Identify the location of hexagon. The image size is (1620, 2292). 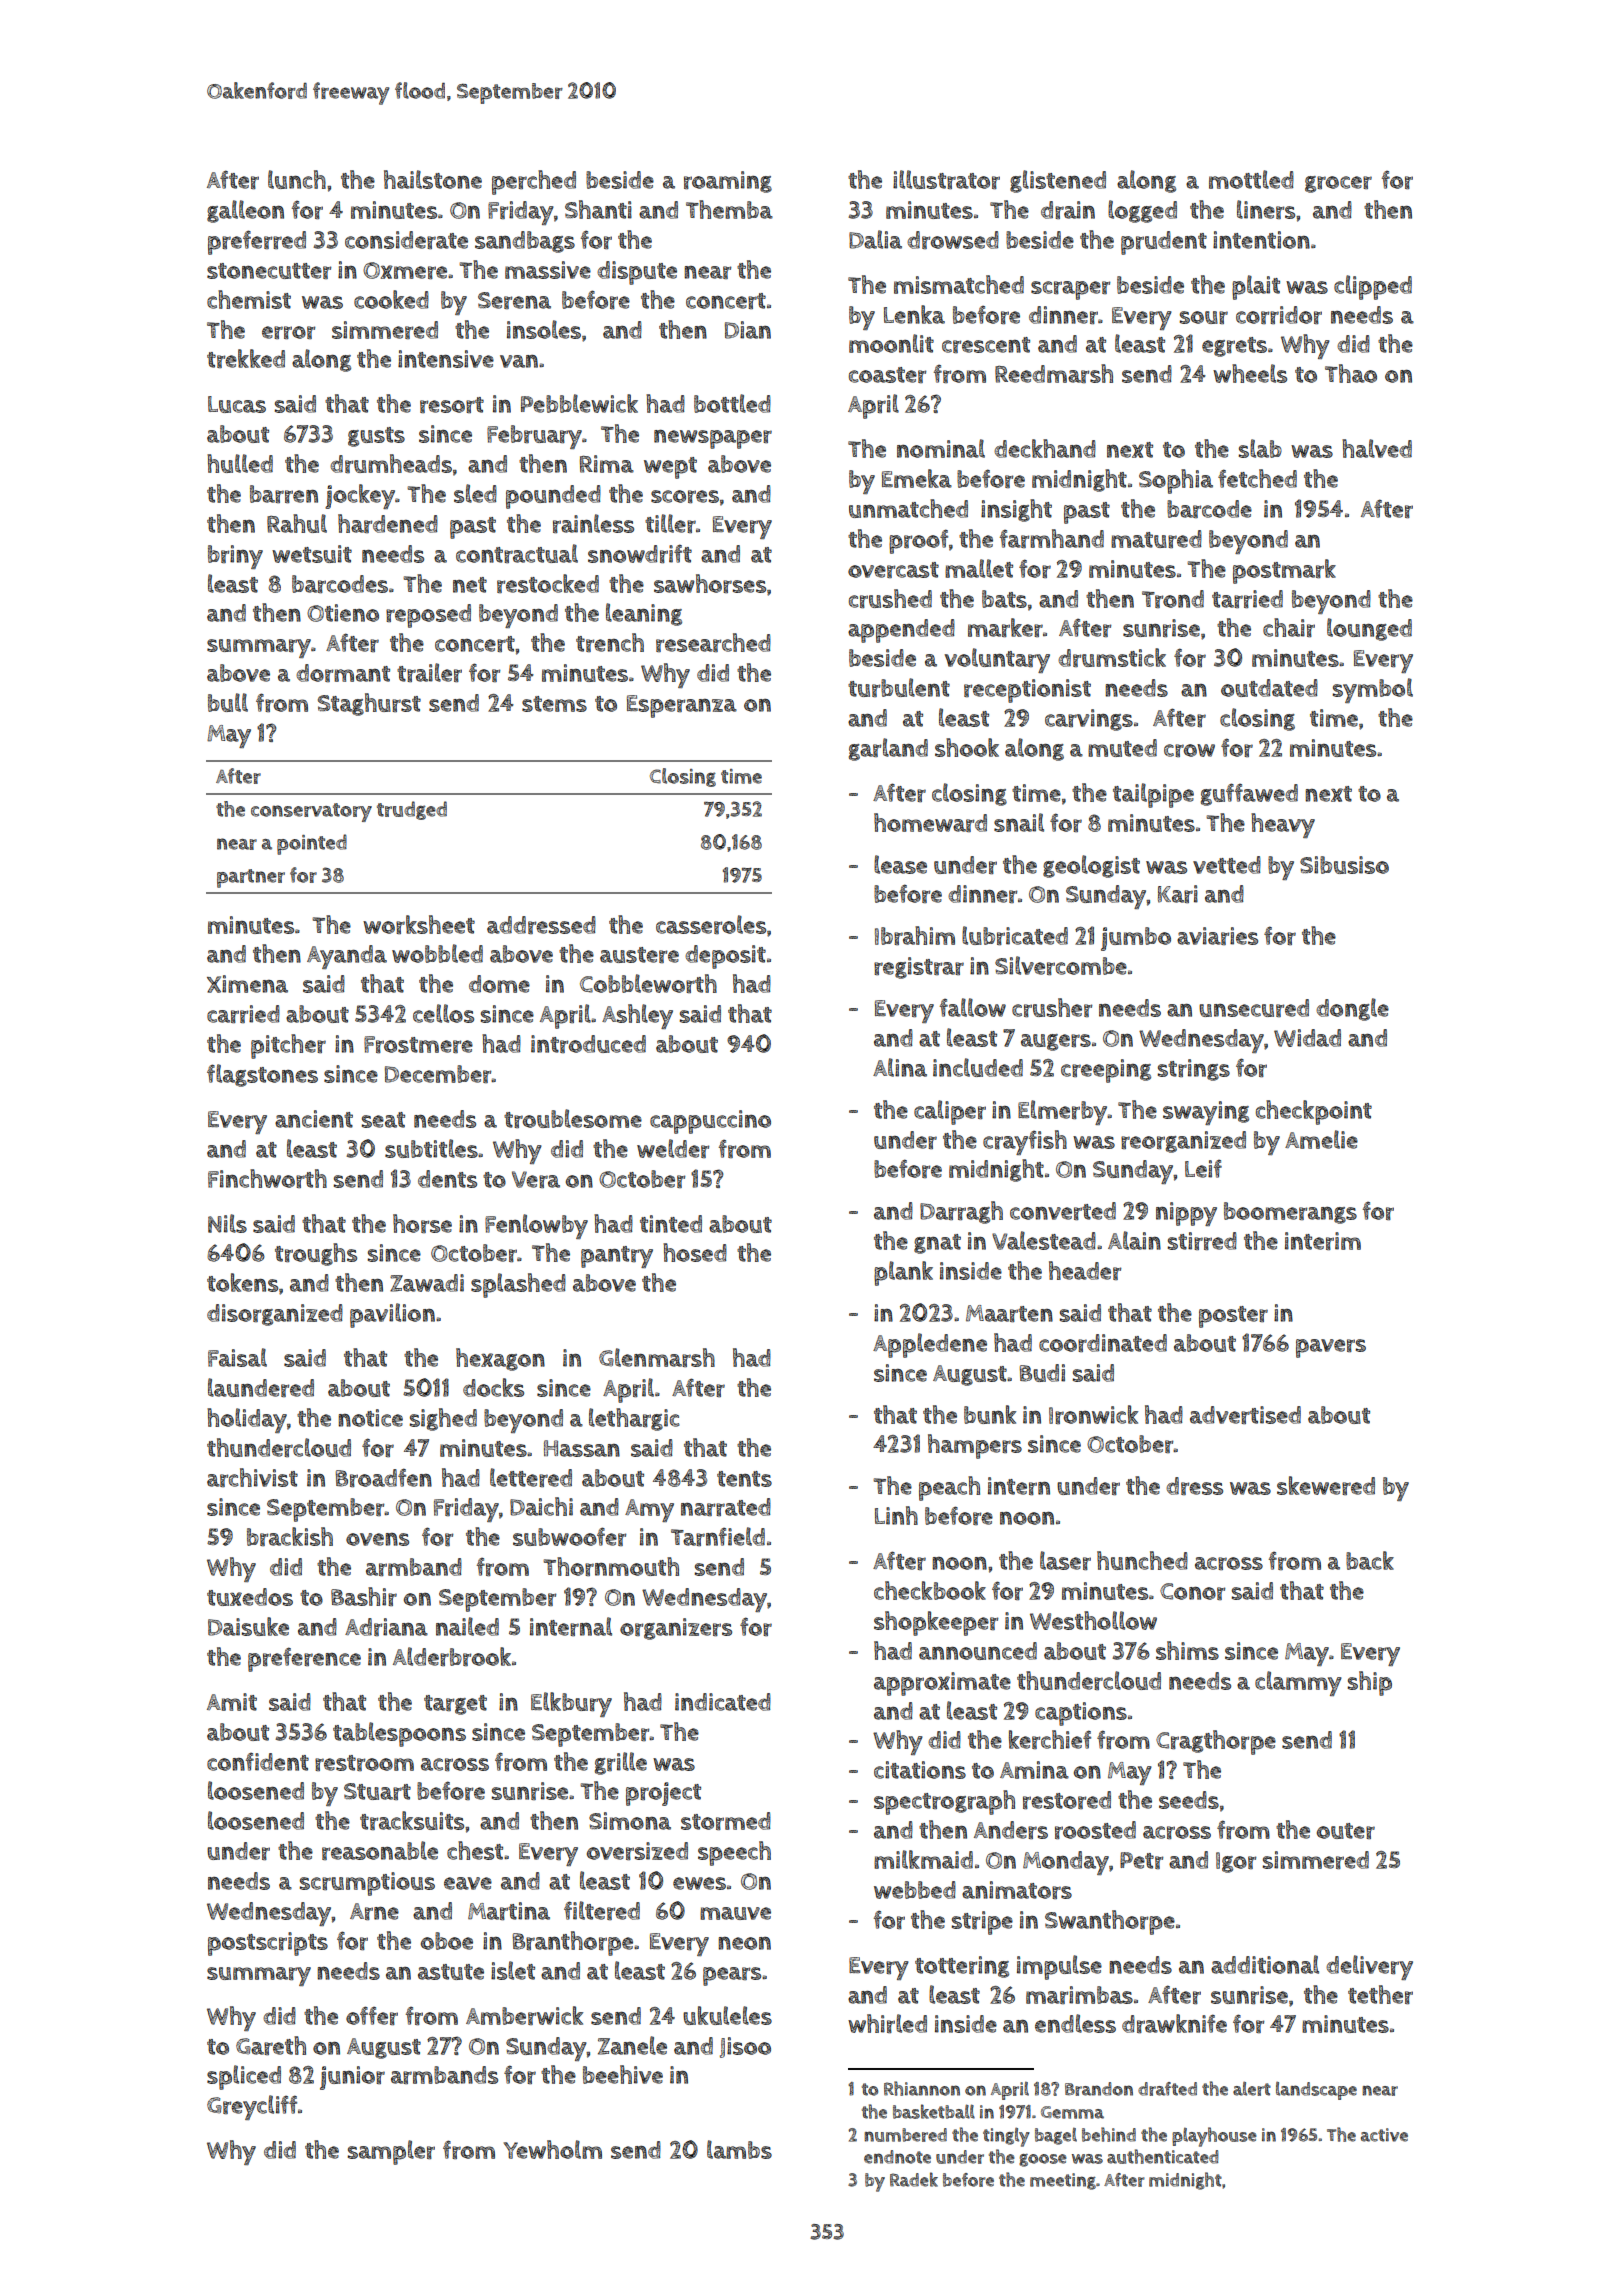
(500, 1359).
